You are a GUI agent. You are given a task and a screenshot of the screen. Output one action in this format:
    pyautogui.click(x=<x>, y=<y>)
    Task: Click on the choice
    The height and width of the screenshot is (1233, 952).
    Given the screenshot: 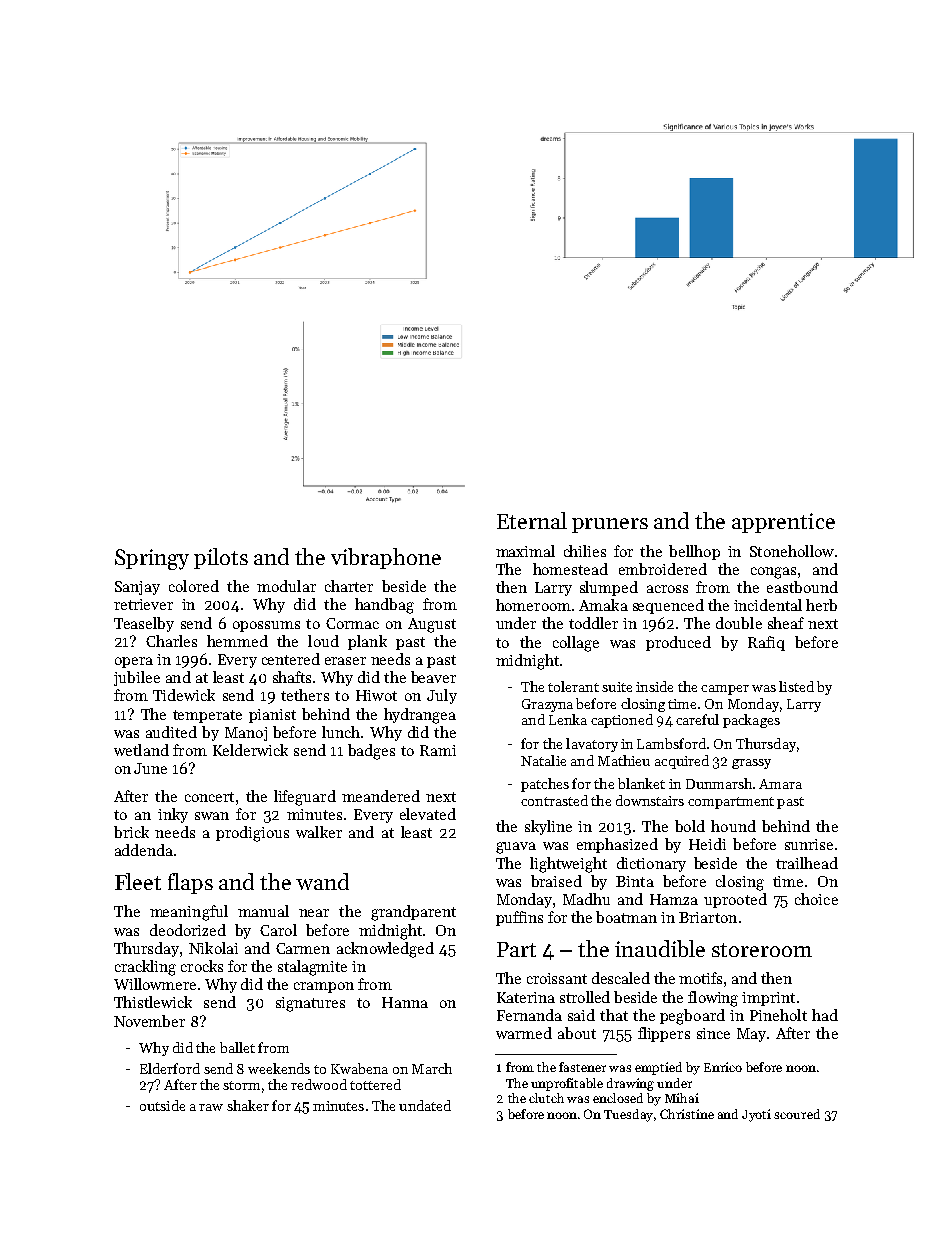 What is the action you would take?
    pyautogui.click(x=816, y=899)
